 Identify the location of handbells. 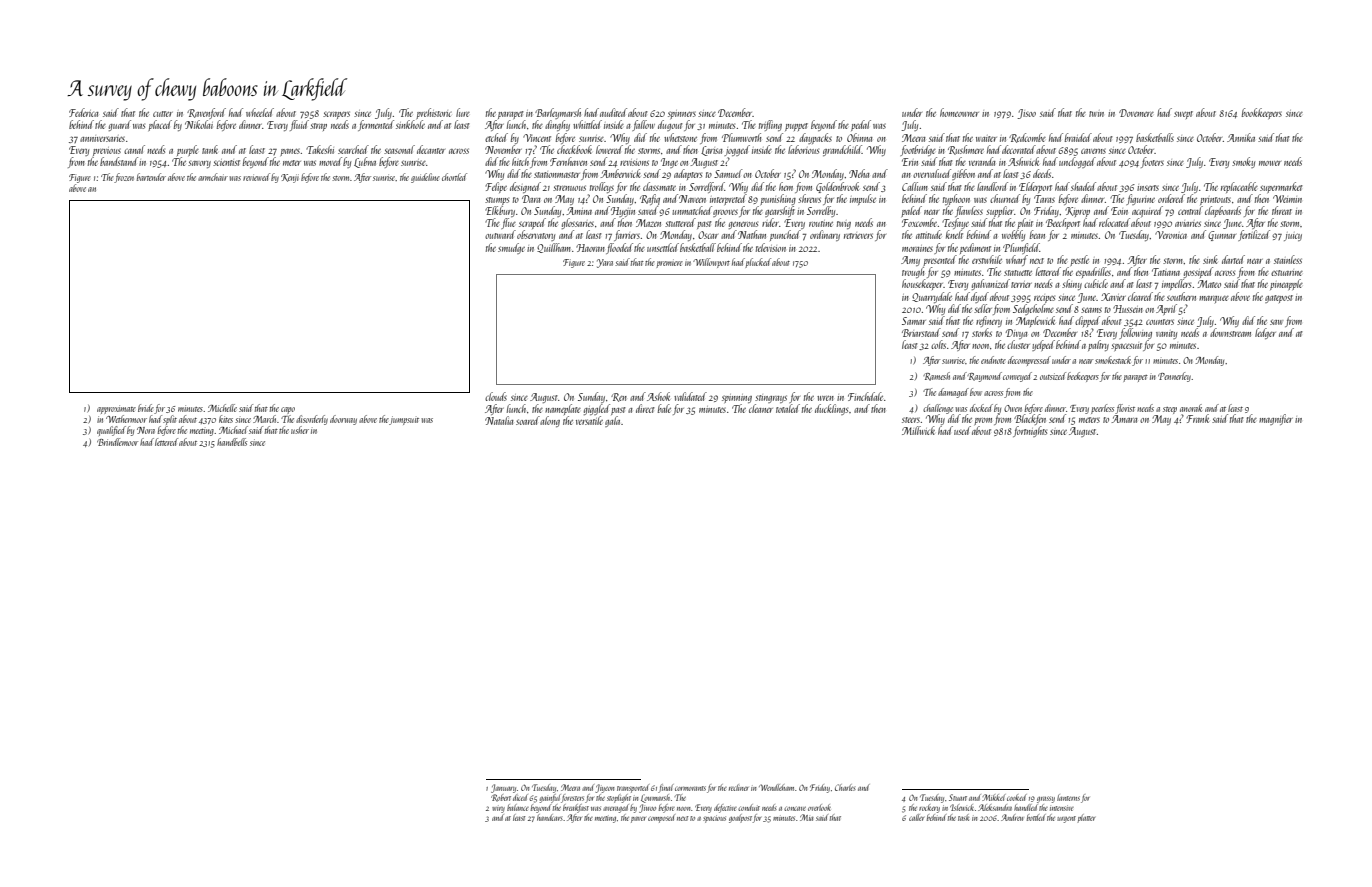
(232, 442).
